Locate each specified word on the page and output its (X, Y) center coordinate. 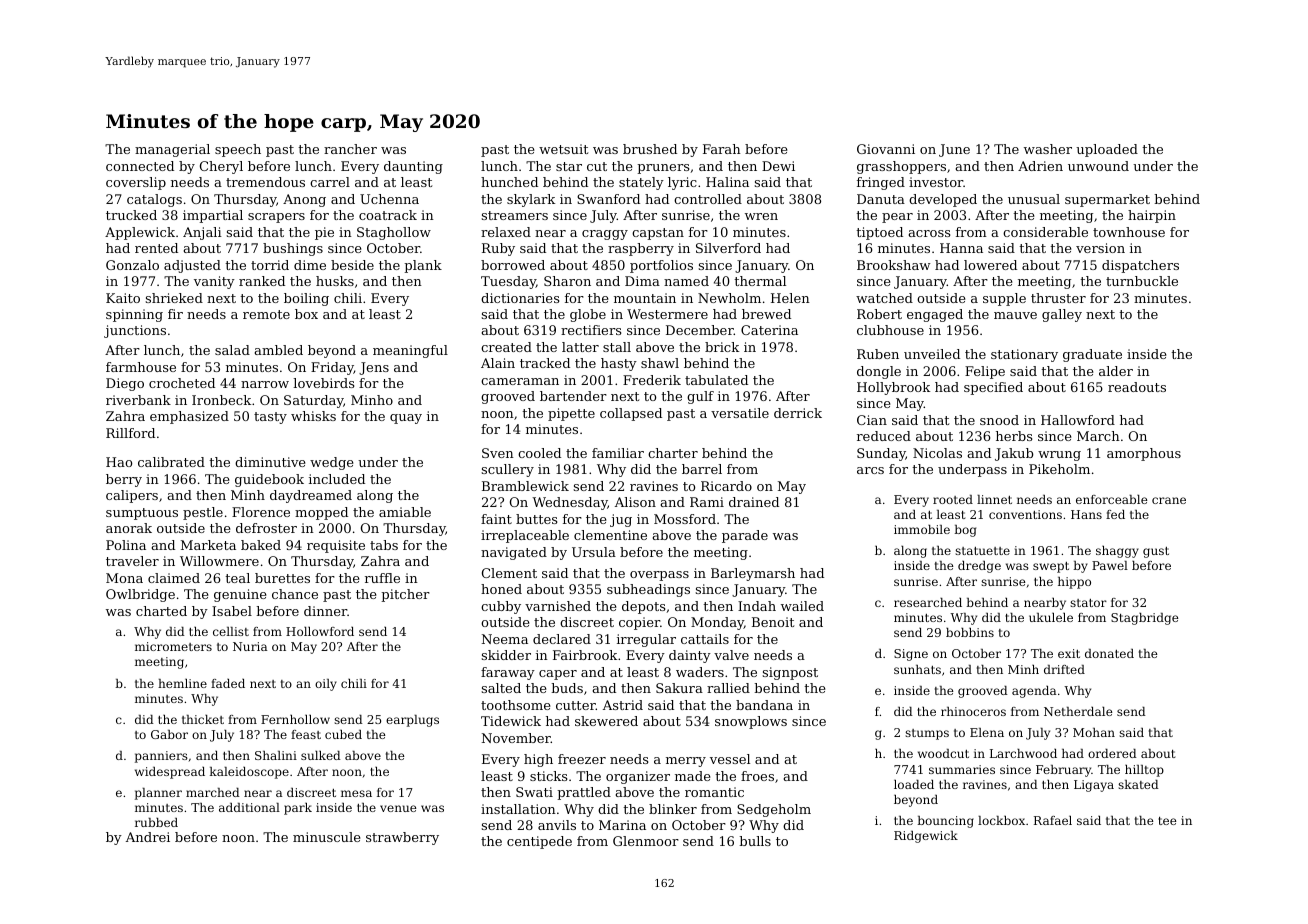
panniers (161, 757)
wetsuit (563, 149)
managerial (172, 150)
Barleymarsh (753, 574)
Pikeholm (1059, 469)
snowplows (751, 722)
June (954, 150)
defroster (266, 528)
